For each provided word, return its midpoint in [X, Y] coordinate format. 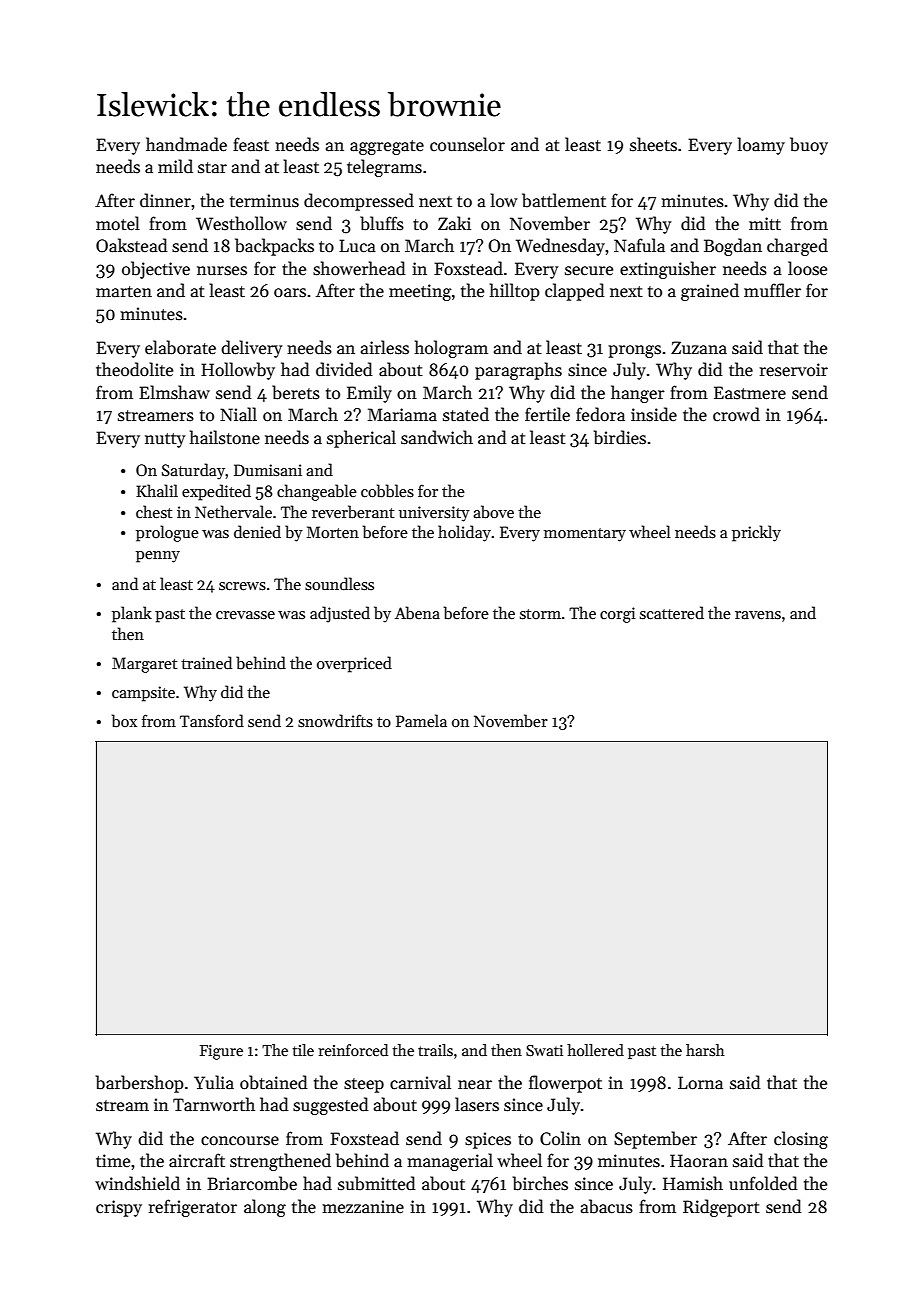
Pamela [421, 720]
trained [206, 662]
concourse [240, 1141]
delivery [252, 349]
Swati [544, 1050]
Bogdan [733, 247]
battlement [564, 200]
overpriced [354, 664]
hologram [451, 349]
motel [118, 223]
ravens [758, 615]
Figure [221, 1052]
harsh [705, 1050]
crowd [736, 414]
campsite [143, 694]
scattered [672, 612]
